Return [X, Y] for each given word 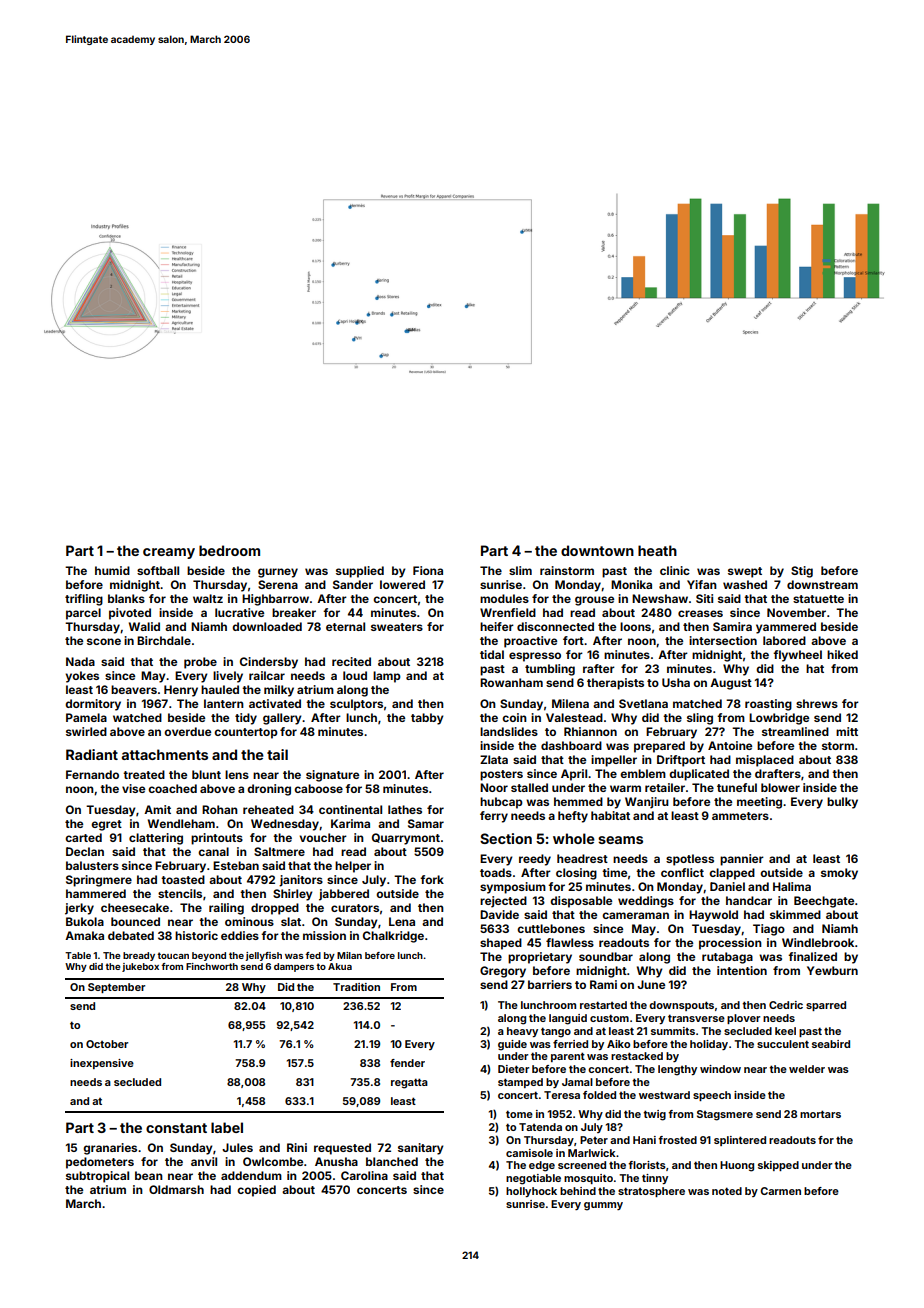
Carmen [781, 1191]
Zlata [494, 759]
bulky [842, 803]
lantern [224, 703]
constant [176, 1128]
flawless [570, 942]
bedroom [229, 550]
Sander [353, 584]
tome [519, 1114]
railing [226, 909]
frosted [677, 1140]
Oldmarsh [176, 1189]
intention [742, 970]
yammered [786, 628]
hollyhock [531, 1192]
